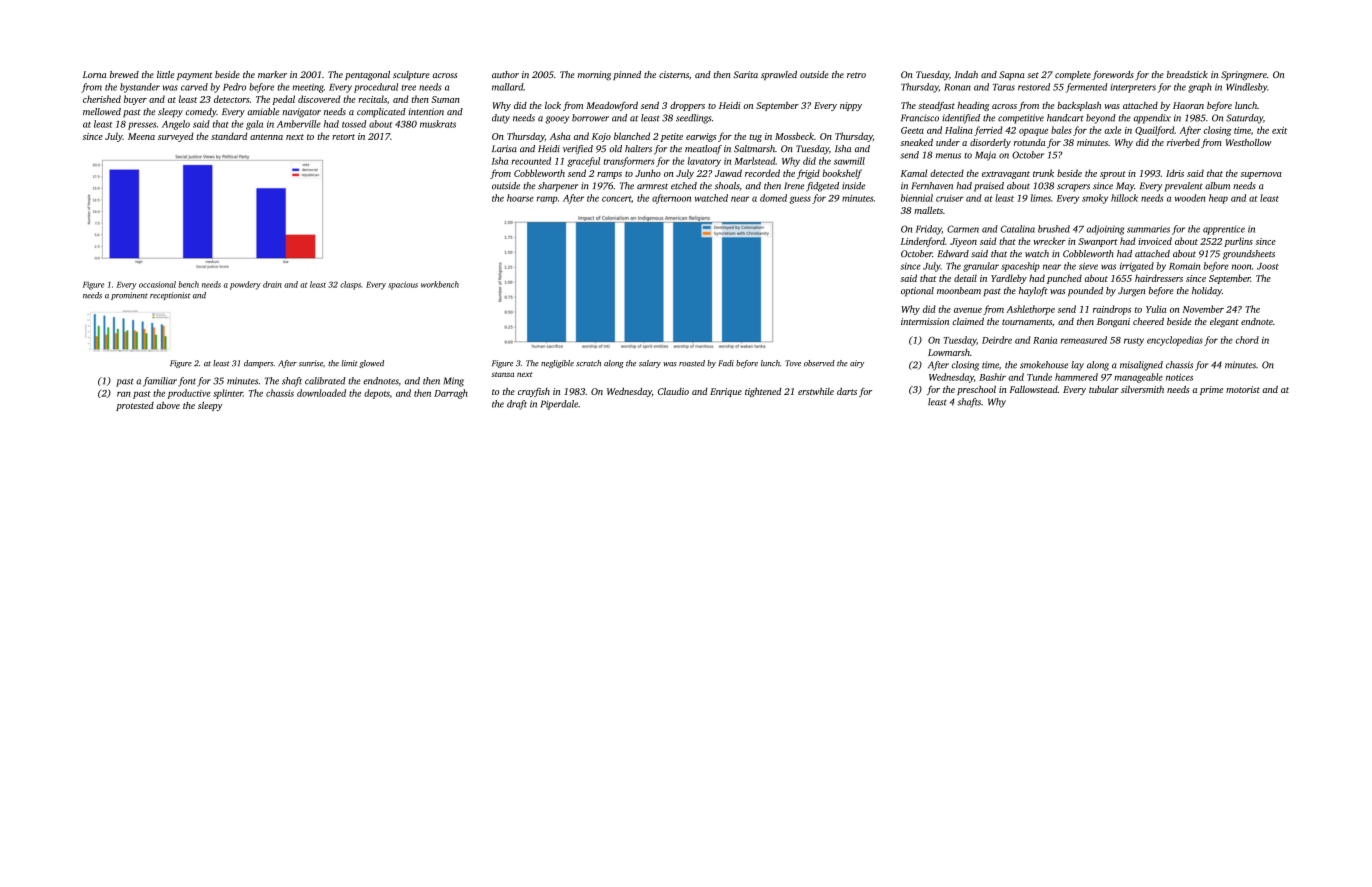 This document has height=887, width=1372. What do you see at coordinates (520, 198) in the document?
I see `hoarse` at bounding box center [520, 198].
